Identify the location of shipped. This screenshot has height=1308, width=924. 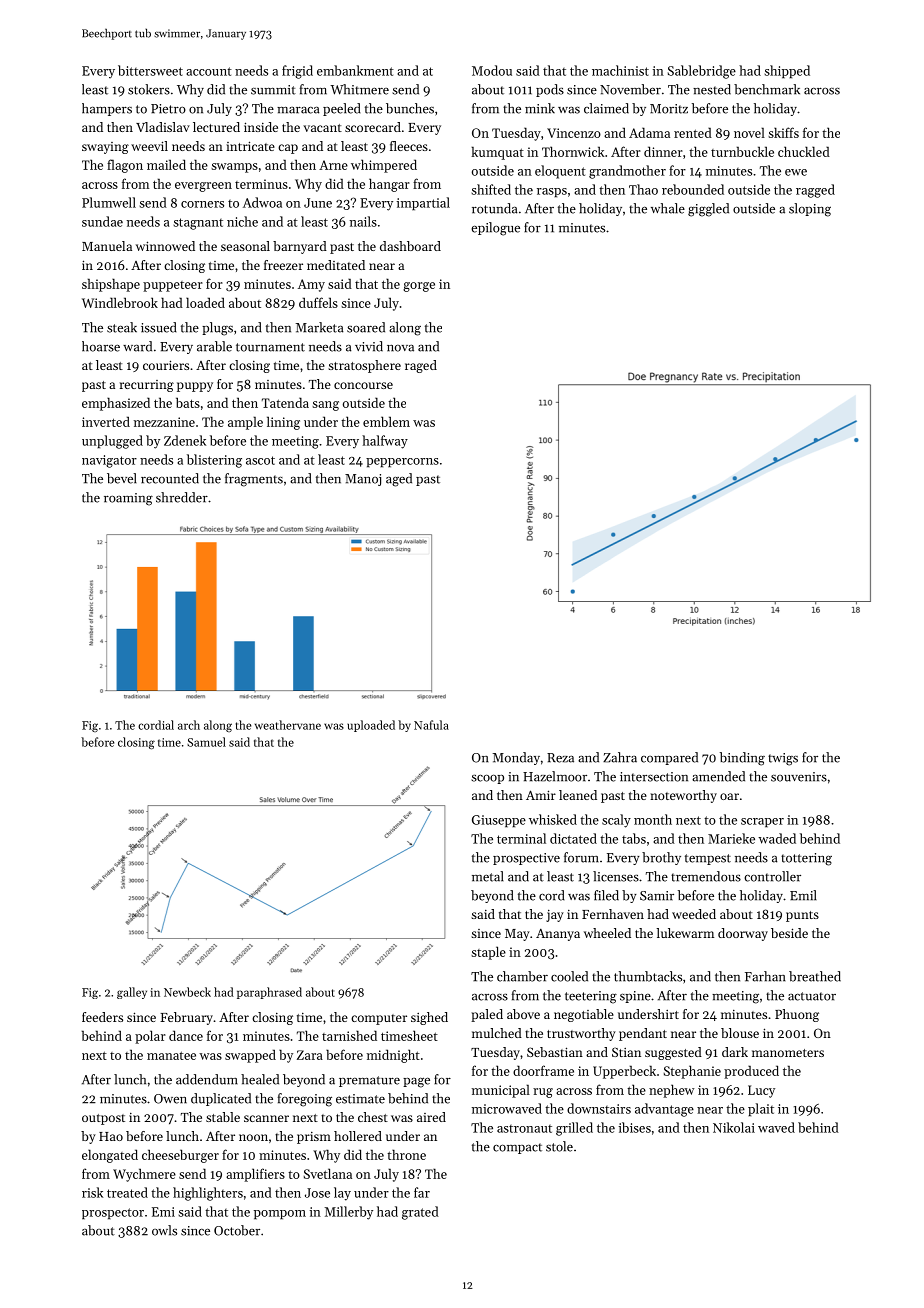
(787, 72).
